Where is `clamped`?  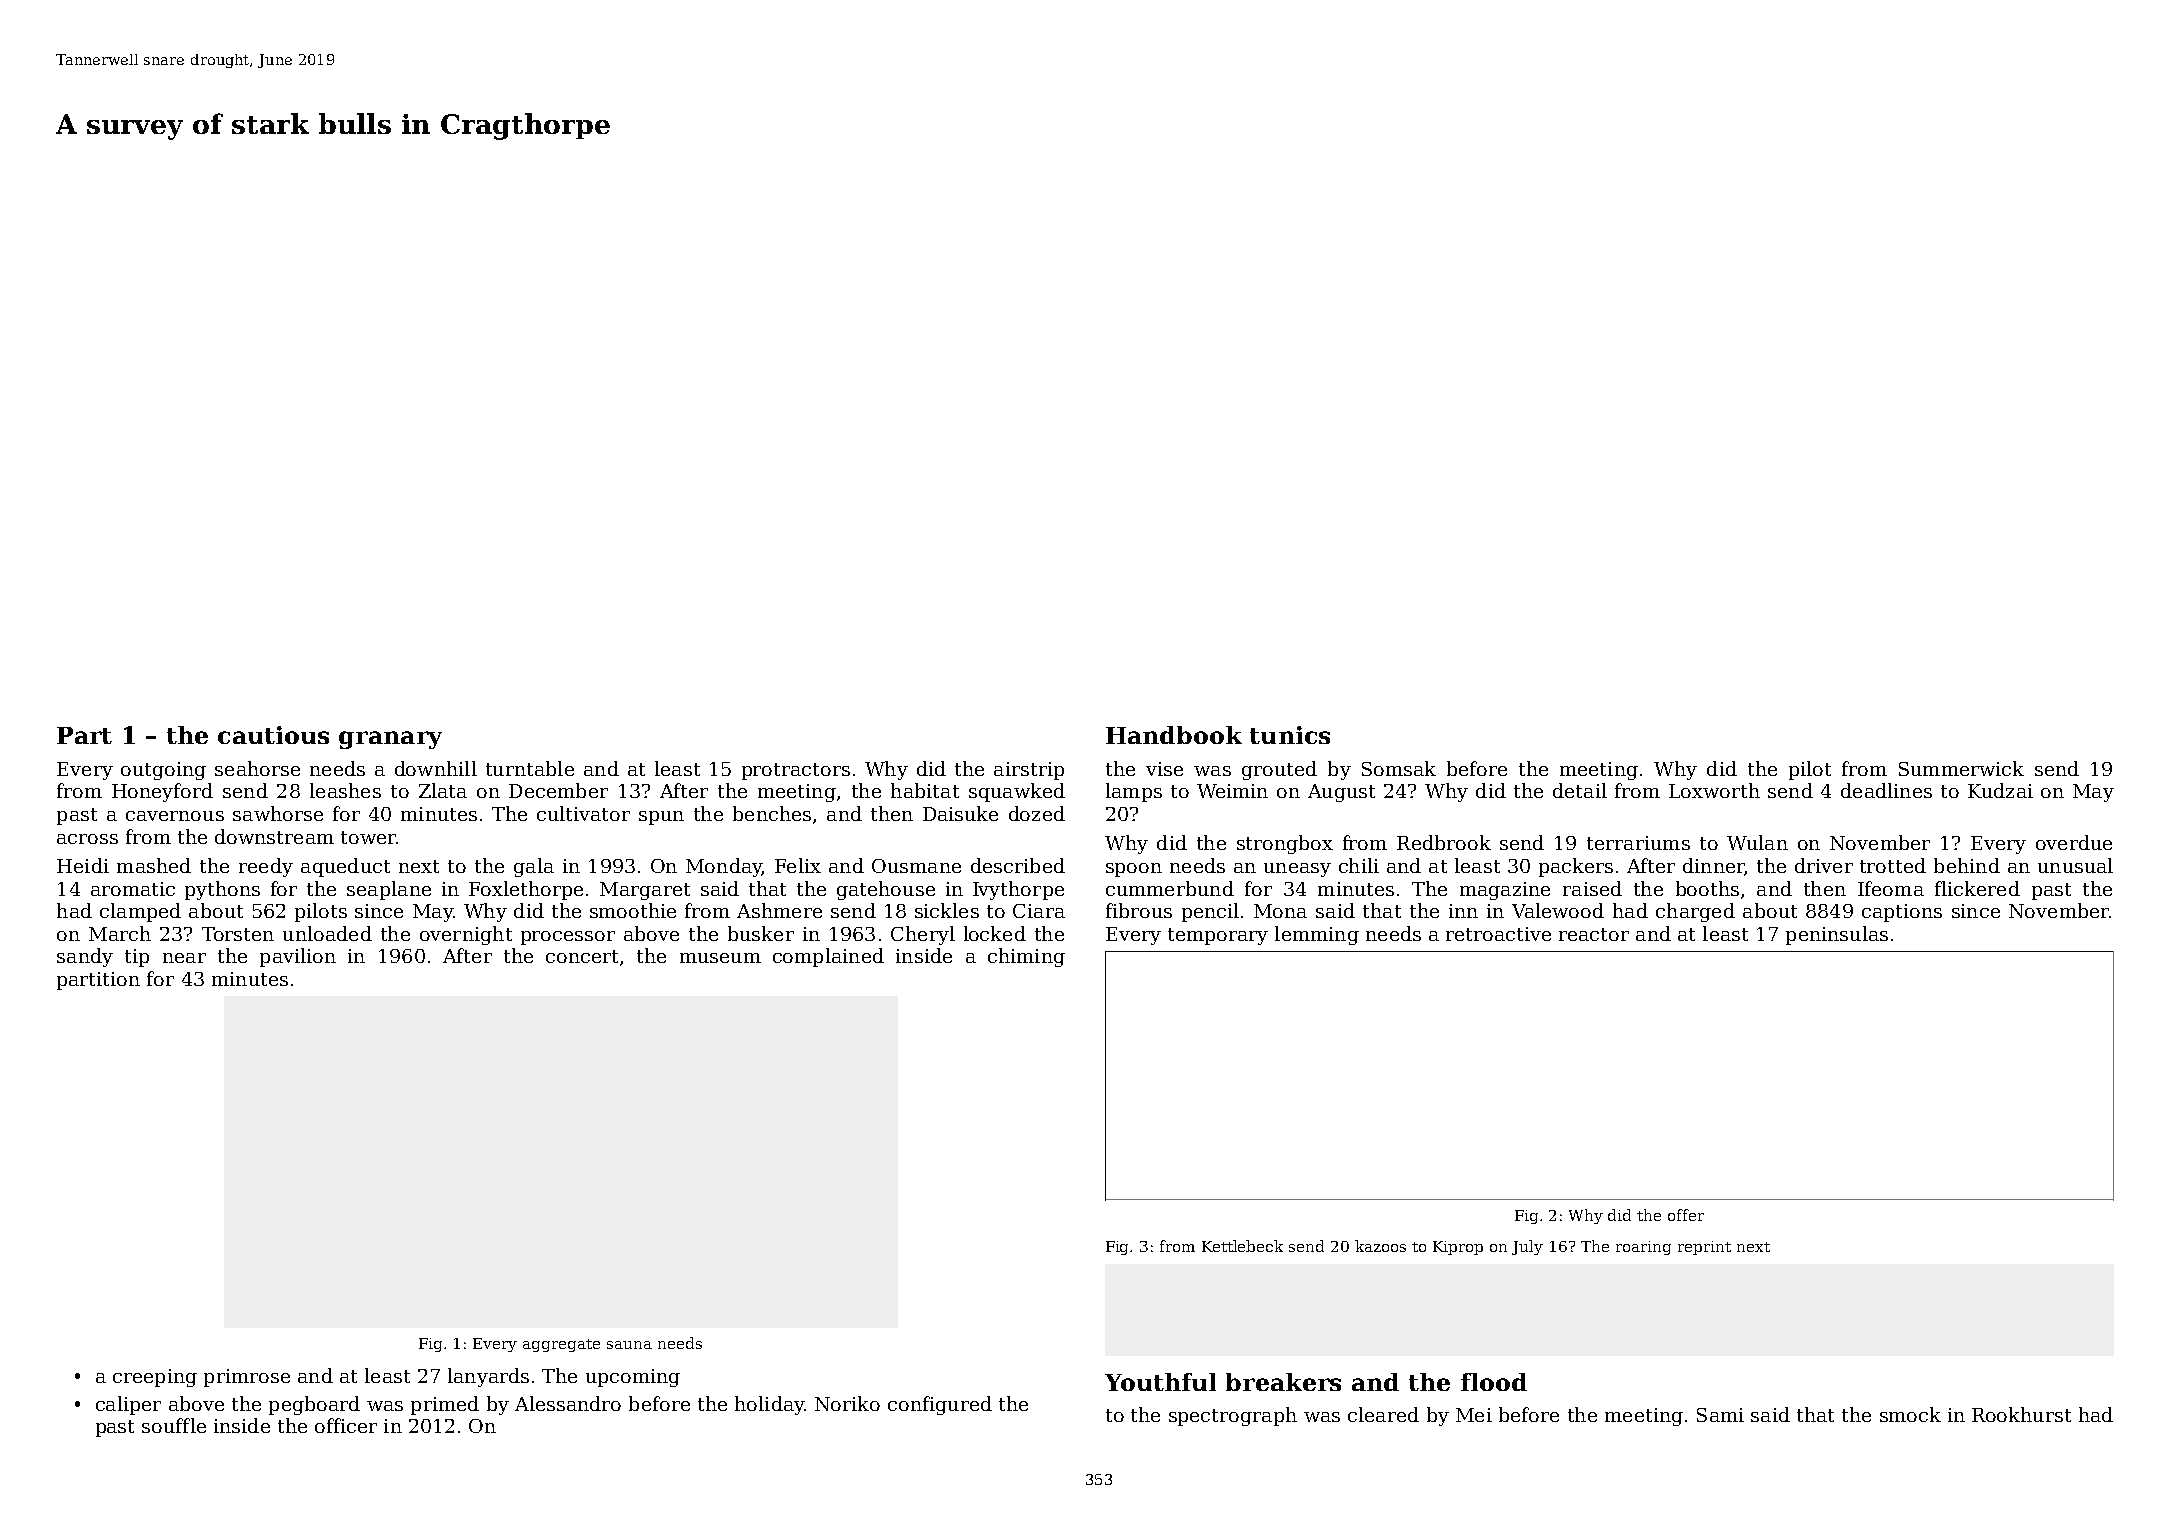 clamped is located at coordinates (140, 912).
